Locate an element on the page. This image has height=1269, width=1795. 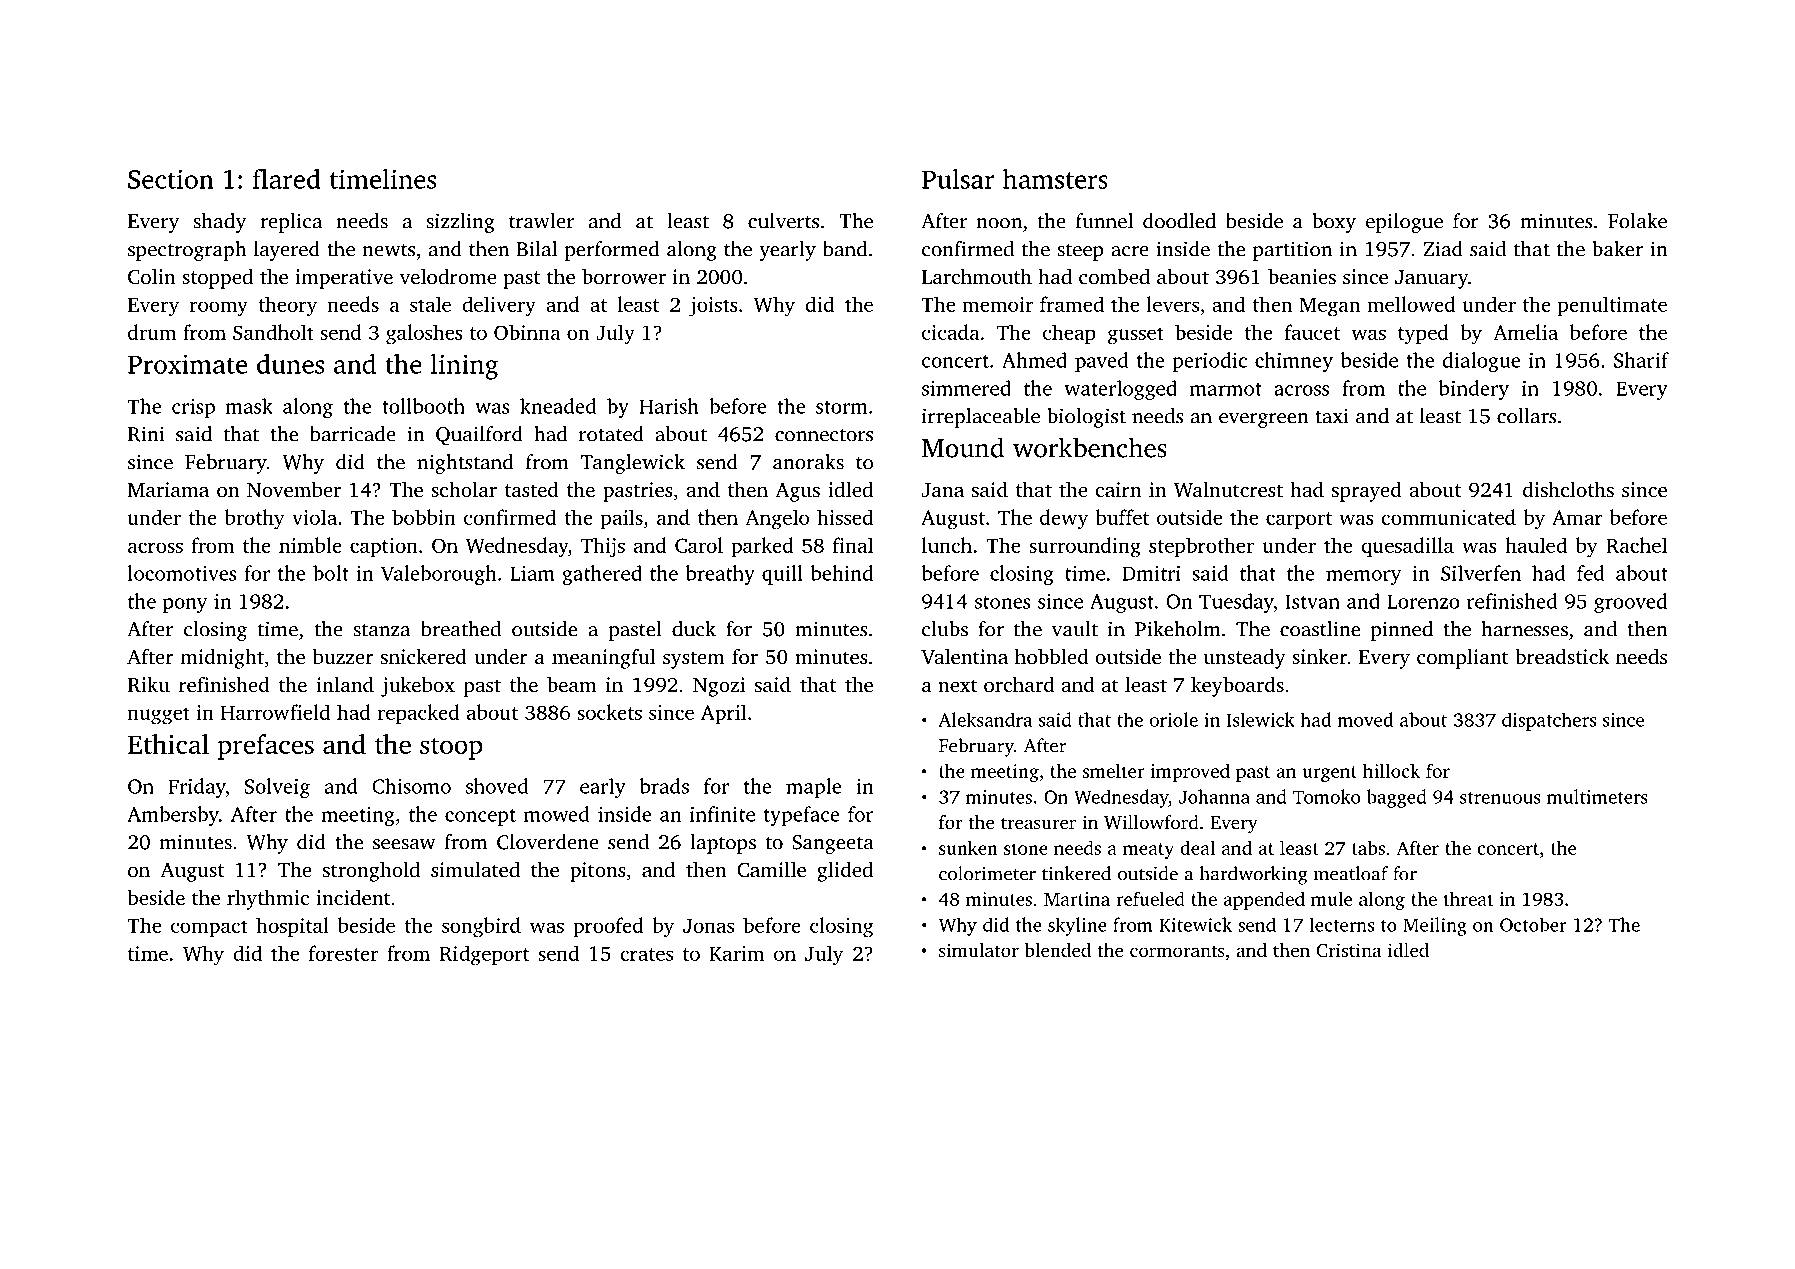
doodled is located at coordinates (1179, 221).
